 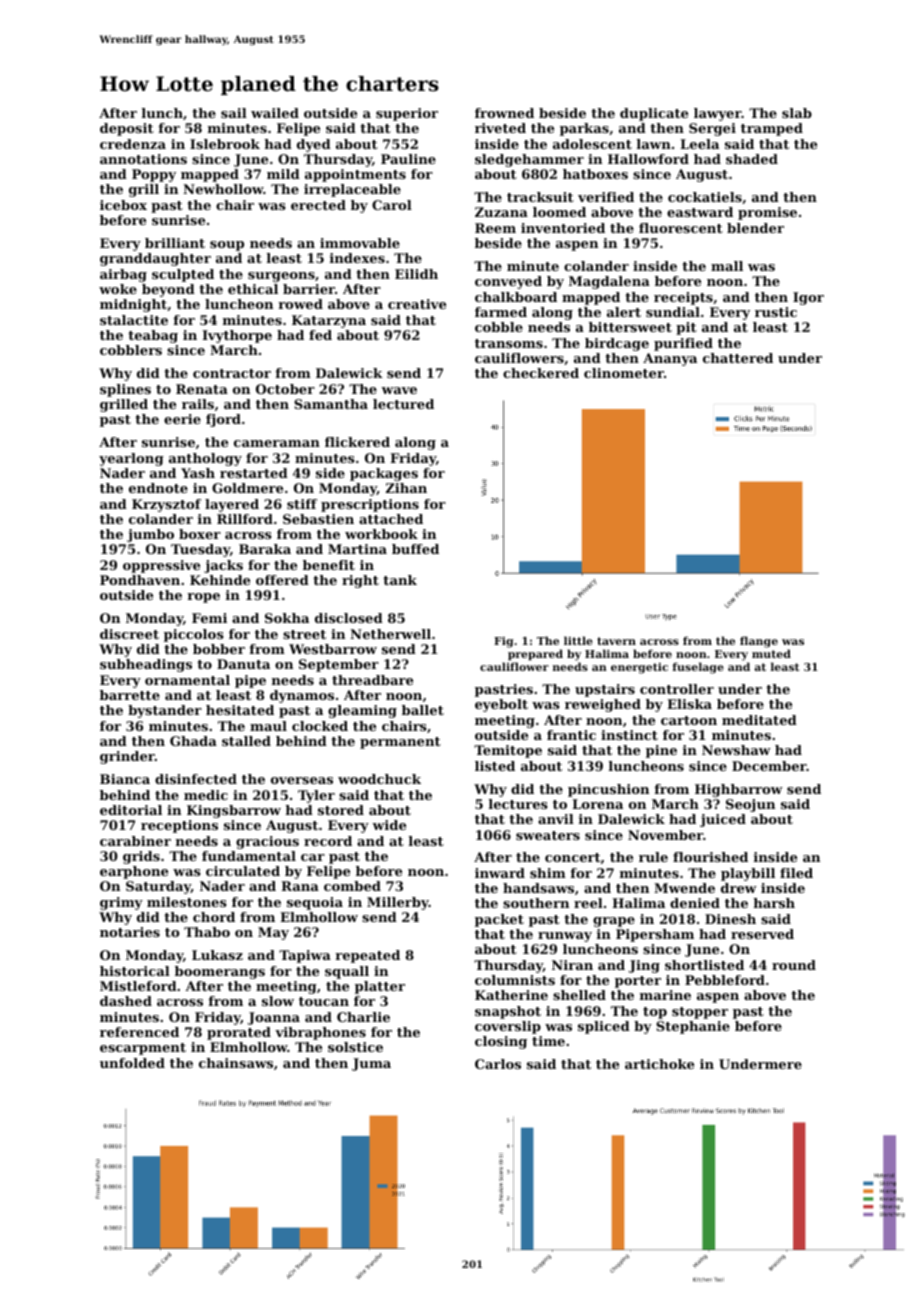 What do you see at coordinates (616, 641) in the document?
I see `tavern` at bounding box center [616, 641].
